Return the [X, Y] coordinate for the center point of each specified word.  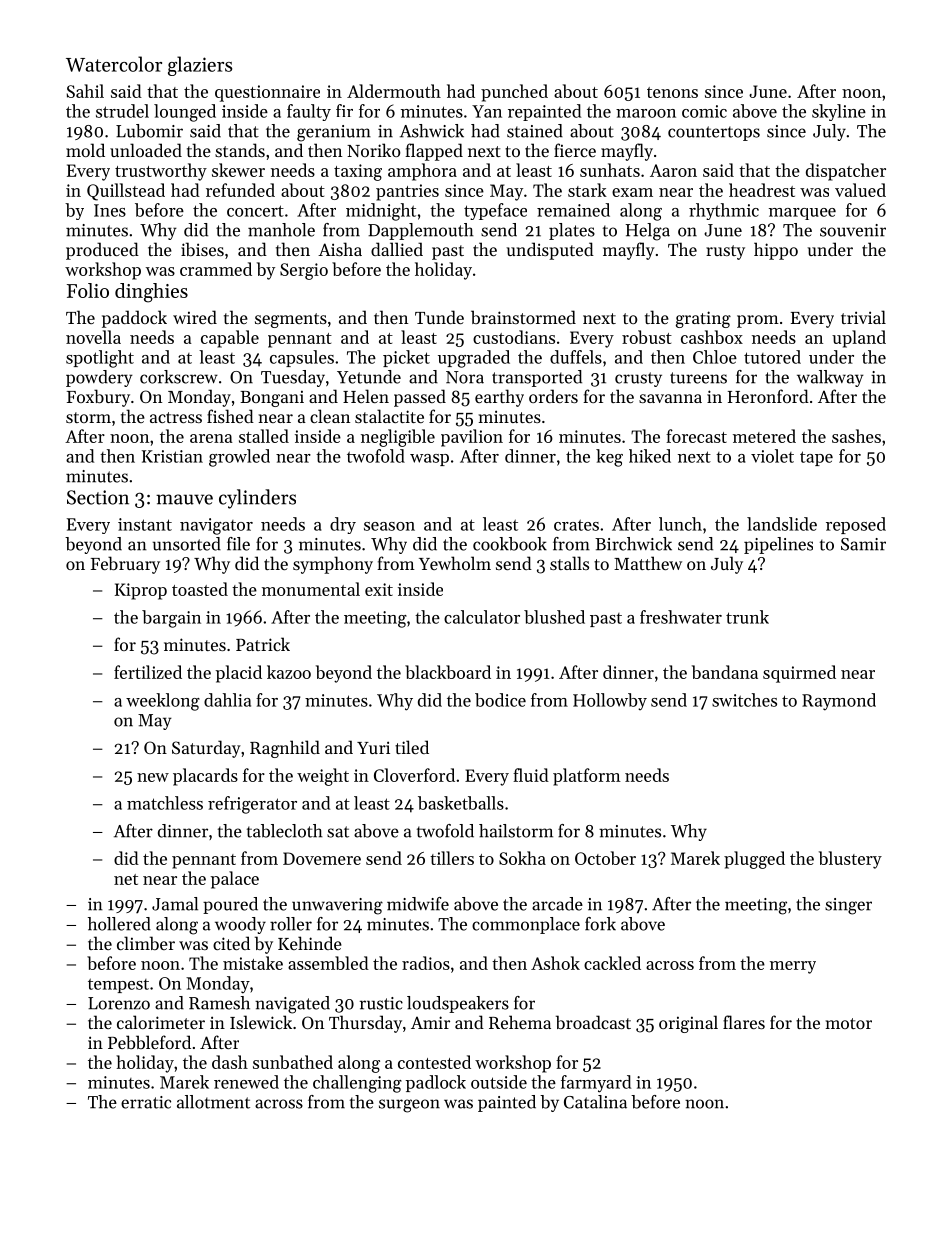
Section [98, 497]
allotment [213, 1102]
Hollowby [610, 701]
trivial [863, 317]
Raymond [839, 702]
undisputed [550, 251]
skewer [238, 170]
